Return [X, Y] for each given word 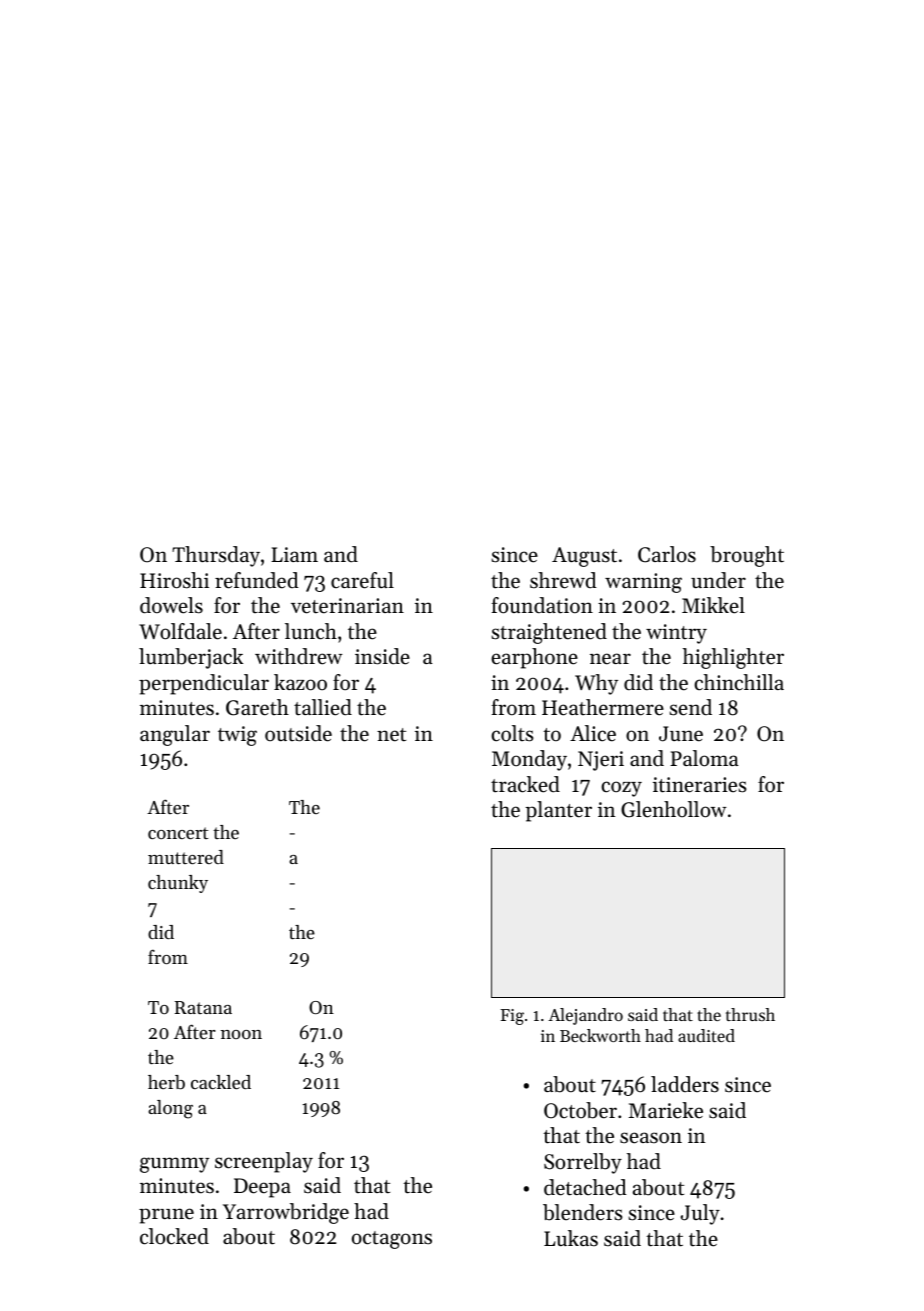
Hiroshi [174, 580]
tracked [525, 784]
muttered [186, 857]
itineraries [700, 785]
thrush [750, 1014]
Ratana [203, 1007]
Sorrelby [583, 1163]
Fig [512, 1017]
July [700, 1214]
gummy [174, 1165]
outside [298, 733]
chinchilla [739, 682]
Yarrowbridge [286, 1213]
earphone [534, 658]
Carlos [667, 554]
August [584, 557]
